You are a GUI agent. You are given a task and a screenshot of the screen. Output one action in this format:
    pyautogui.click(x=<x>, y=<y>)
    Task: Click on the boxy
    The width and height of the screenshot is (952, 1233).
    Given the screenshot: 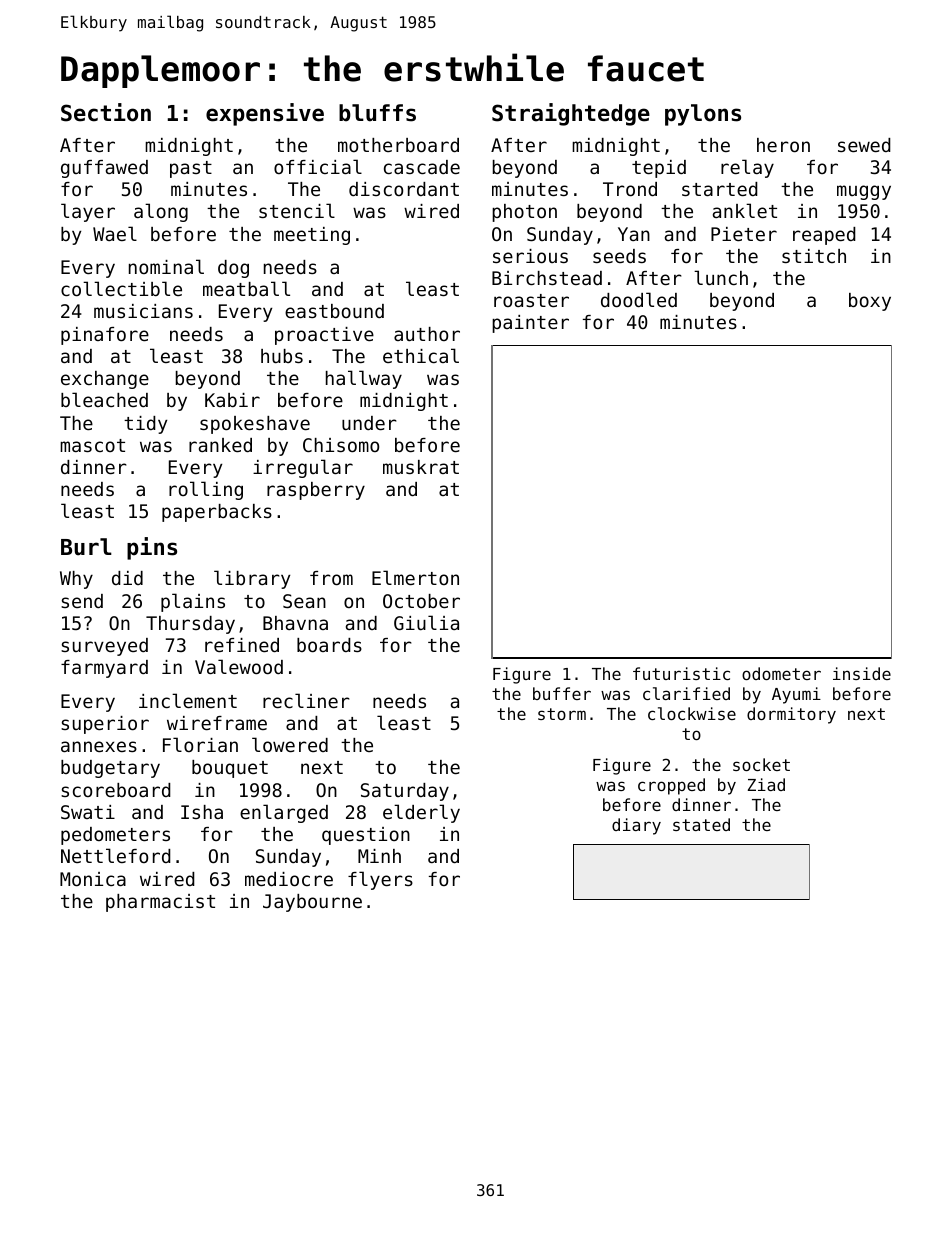 What is the action you would take?
    pyautogui.click(x=870, y=302)
